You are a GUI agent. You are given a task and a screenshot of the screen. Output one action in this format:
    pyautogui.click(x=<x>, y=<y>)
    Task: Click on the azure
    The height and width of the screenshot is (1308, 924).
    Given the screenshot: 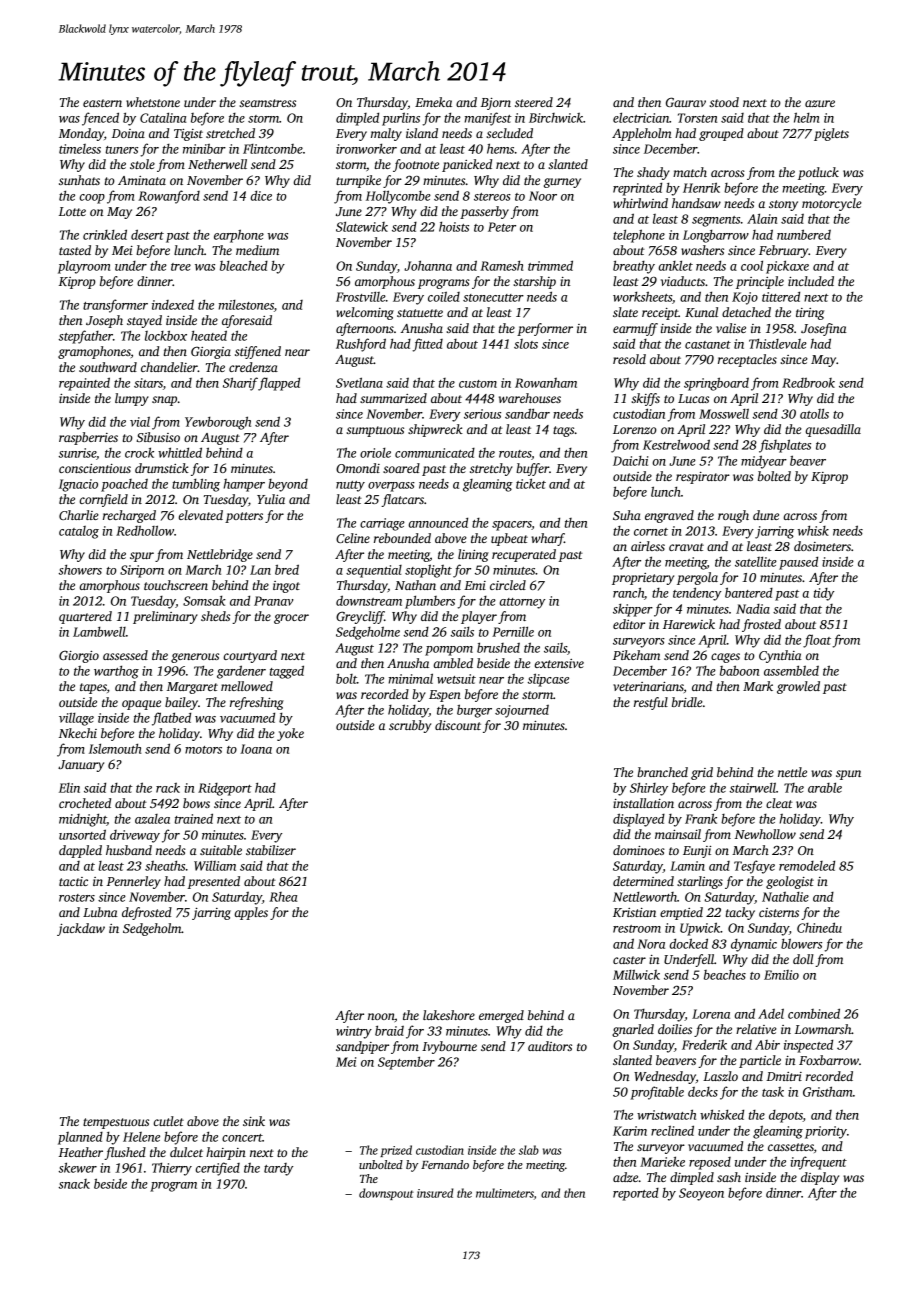 What is the action you would take?
    pyautogui.click(x=820, y=103)
